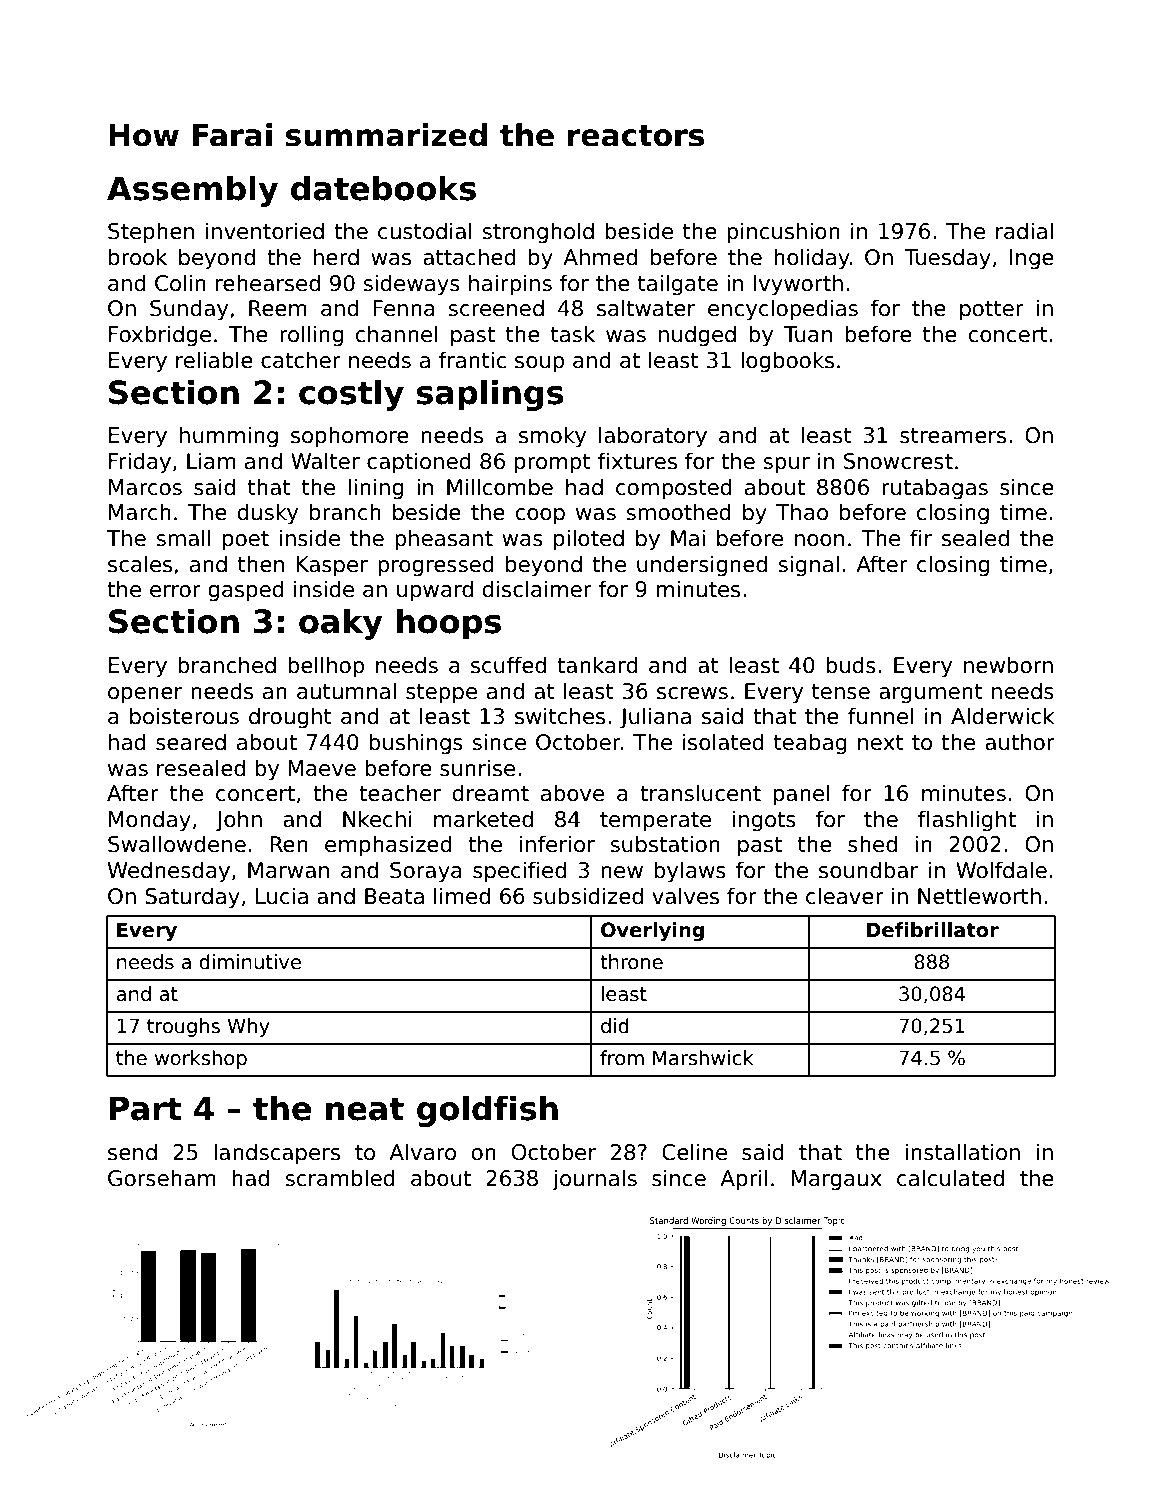  What do you see at coordinates (786, 465) in the screenshot?
I see `spur` at bounding box center [786, 465].
